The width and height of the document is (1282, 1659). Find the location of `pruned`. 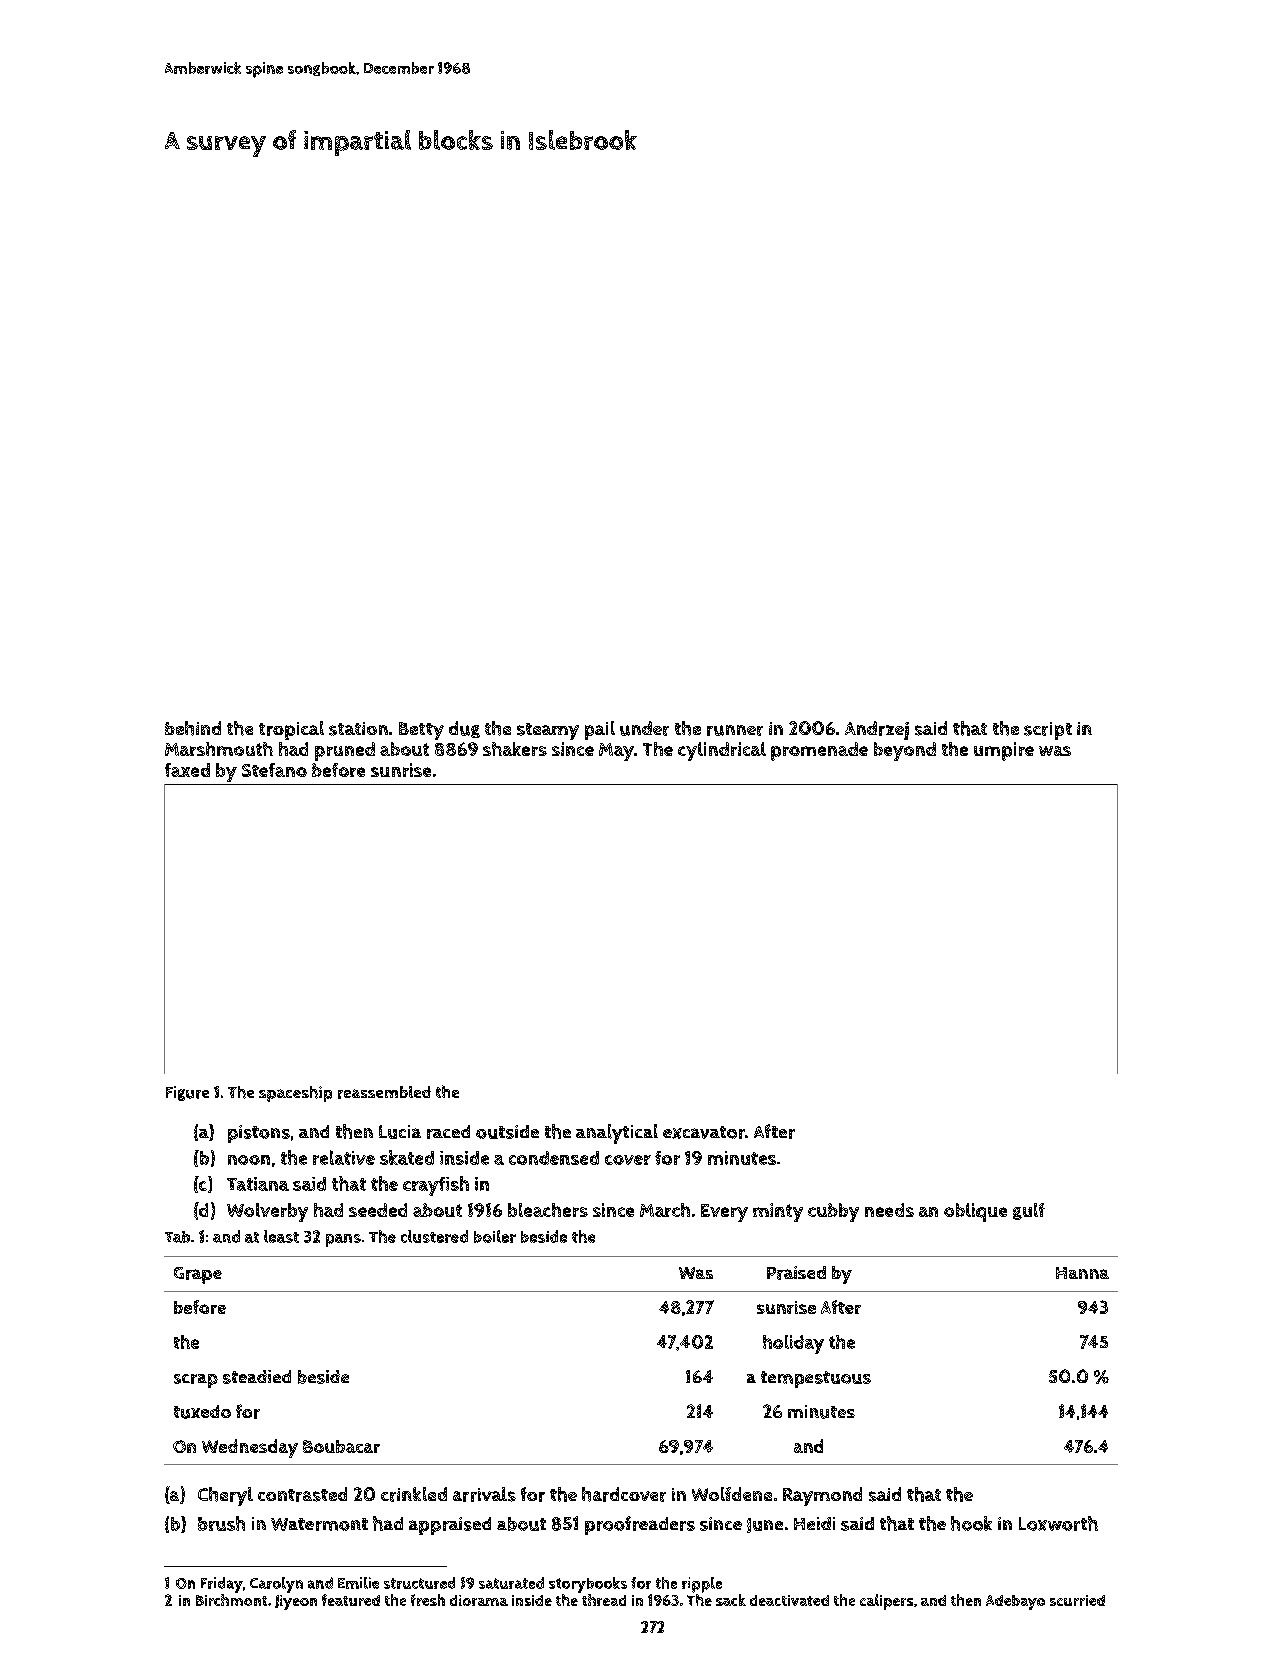

pruned is located at coordinates (345, 751).
